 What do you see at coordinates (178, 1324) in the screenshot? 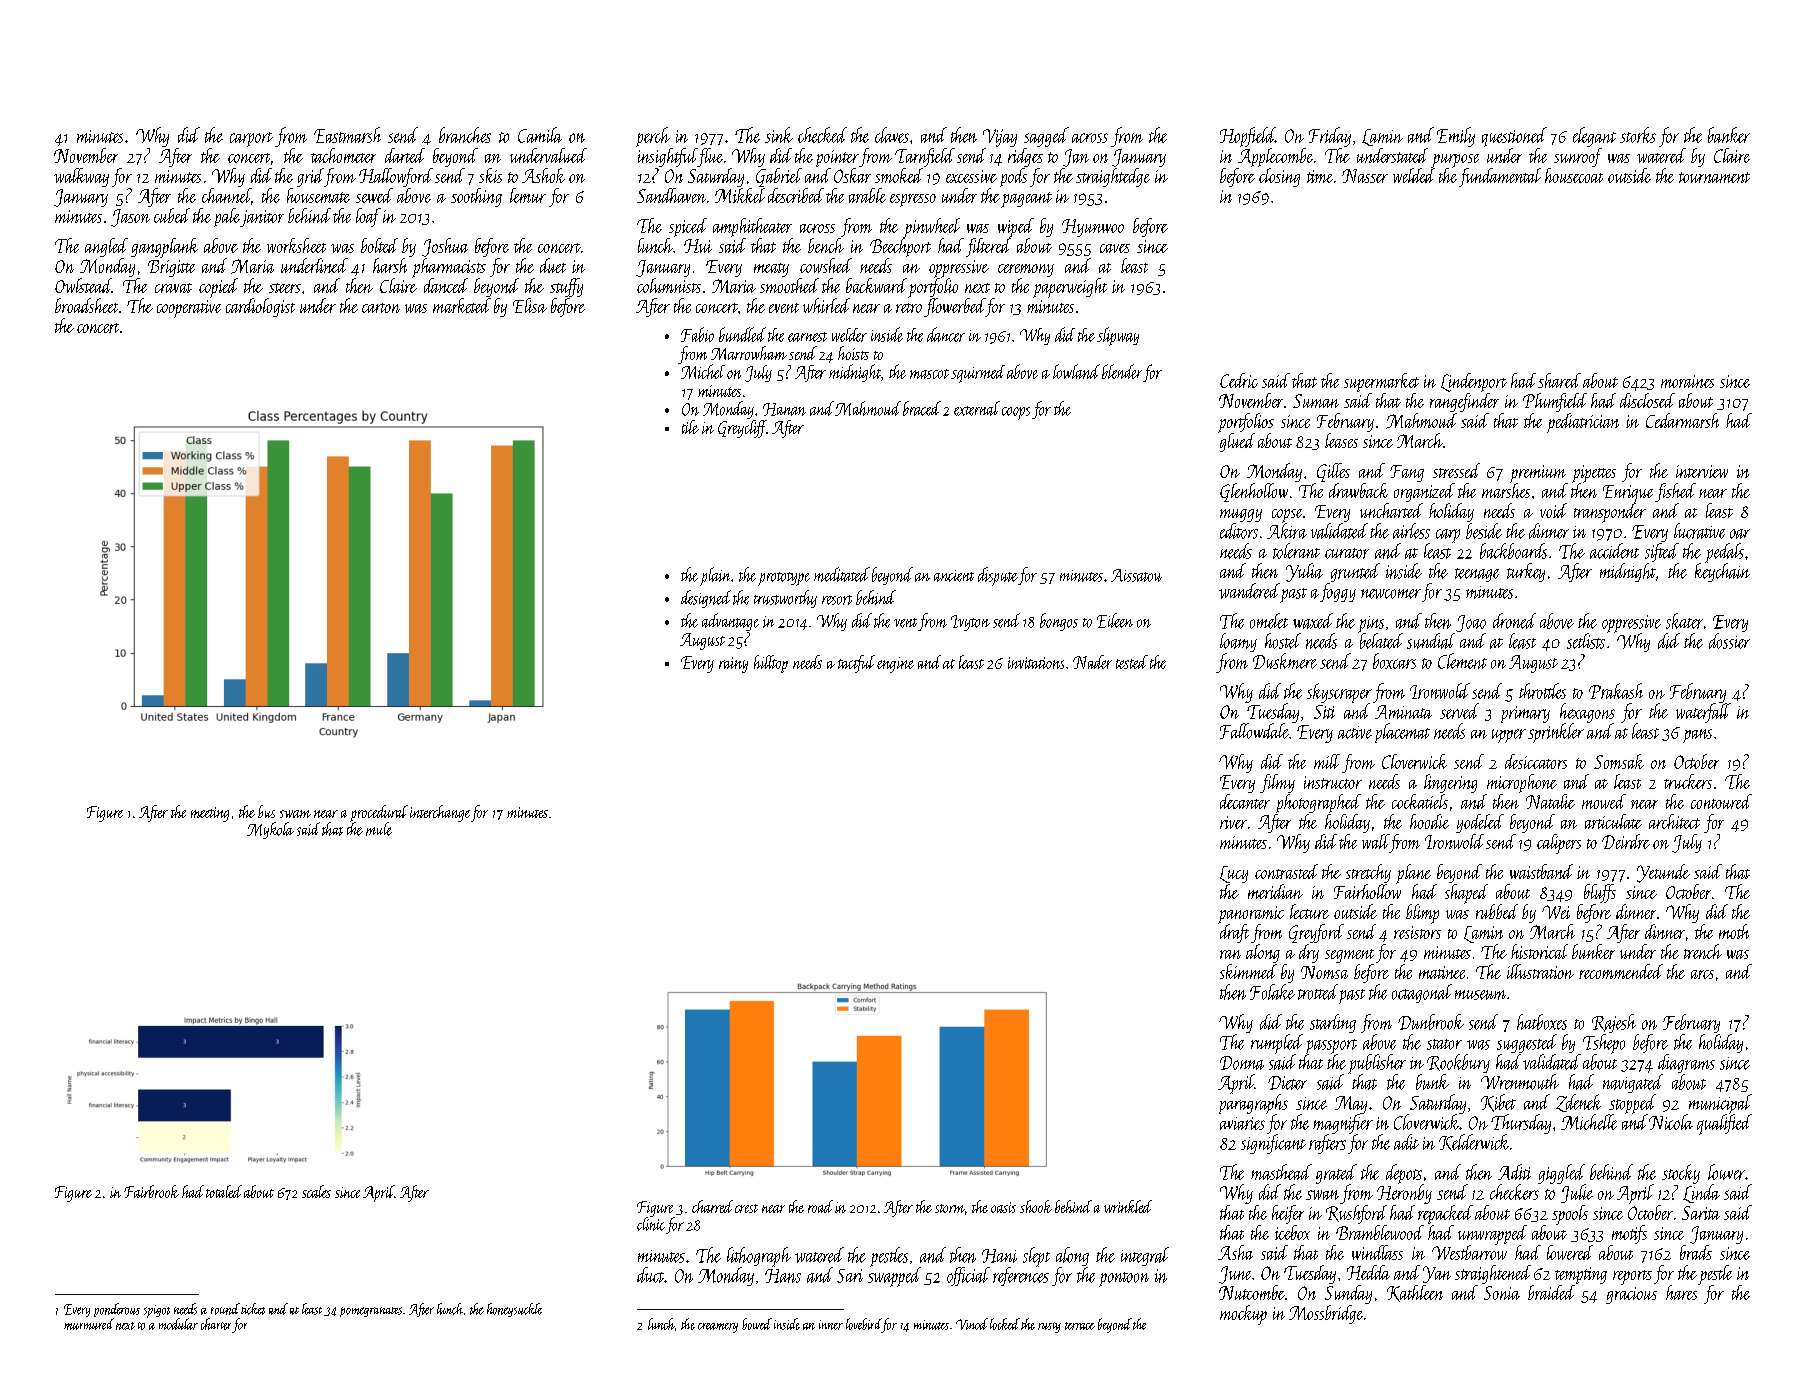
I see `modular` at bounding box center [178, 1324].
